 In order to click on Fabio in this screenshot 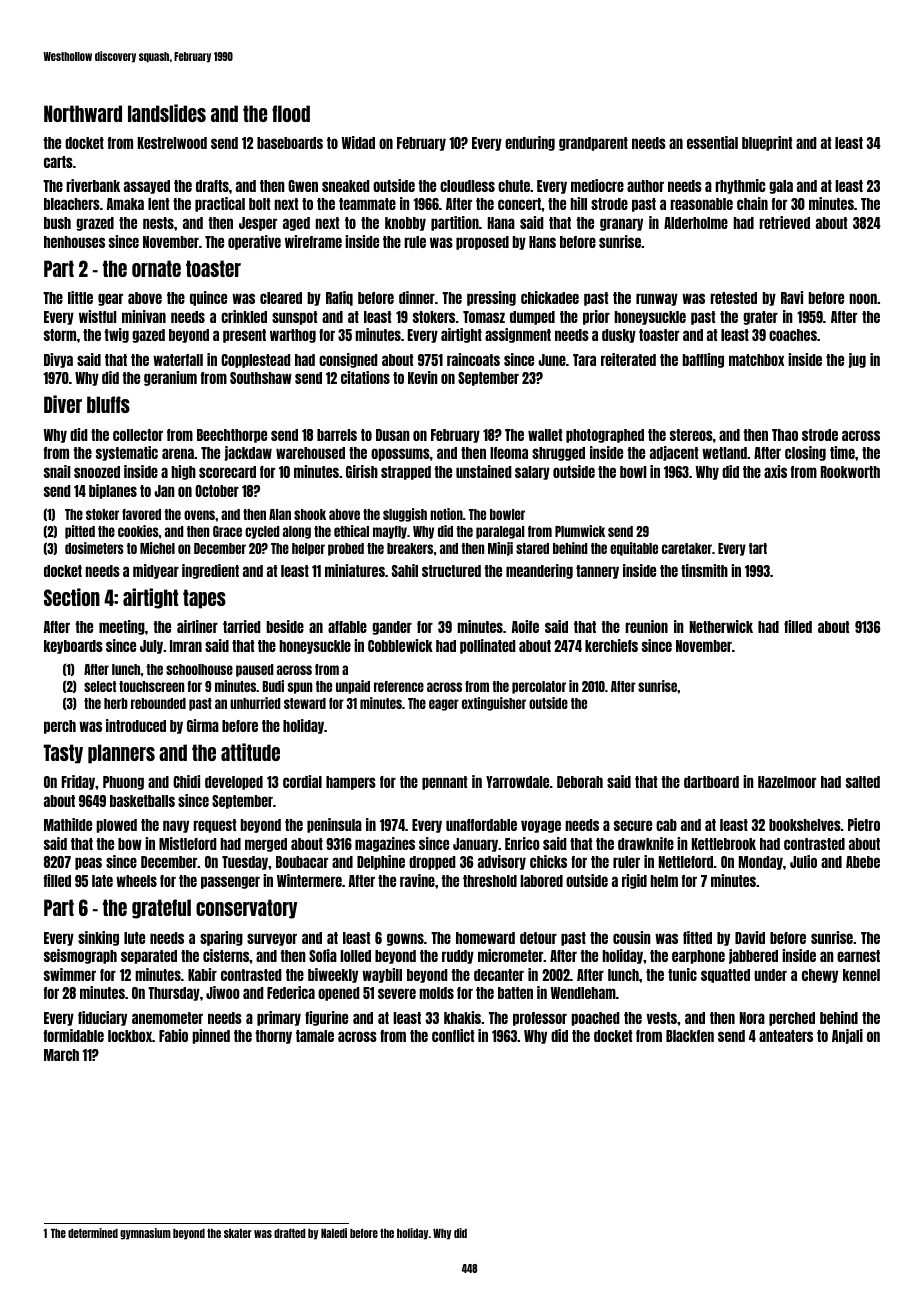, I will do `click(173, 1035)`.
